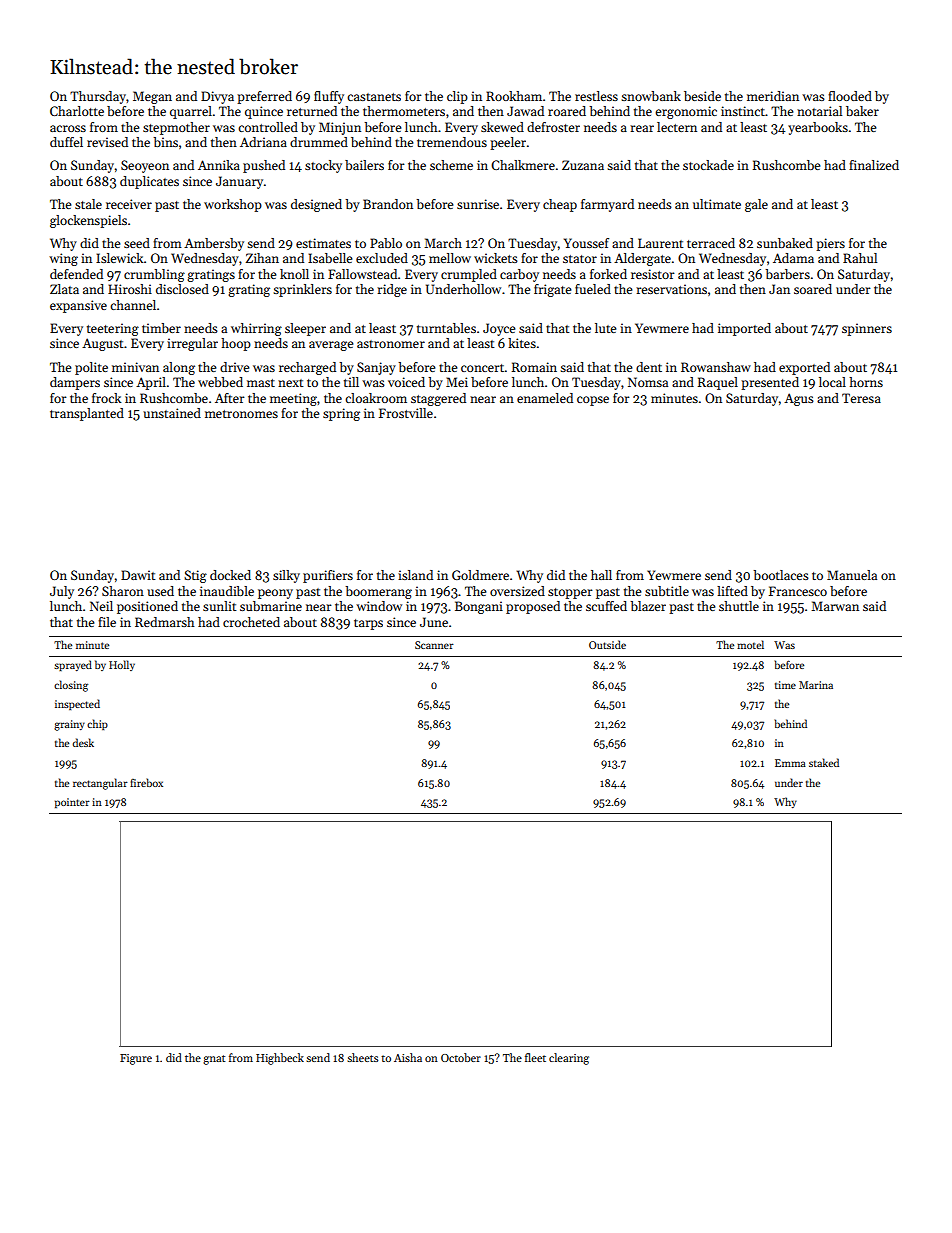 This screenshot has width=952, height=1233. I want to click on rear, so click(642, 128).
